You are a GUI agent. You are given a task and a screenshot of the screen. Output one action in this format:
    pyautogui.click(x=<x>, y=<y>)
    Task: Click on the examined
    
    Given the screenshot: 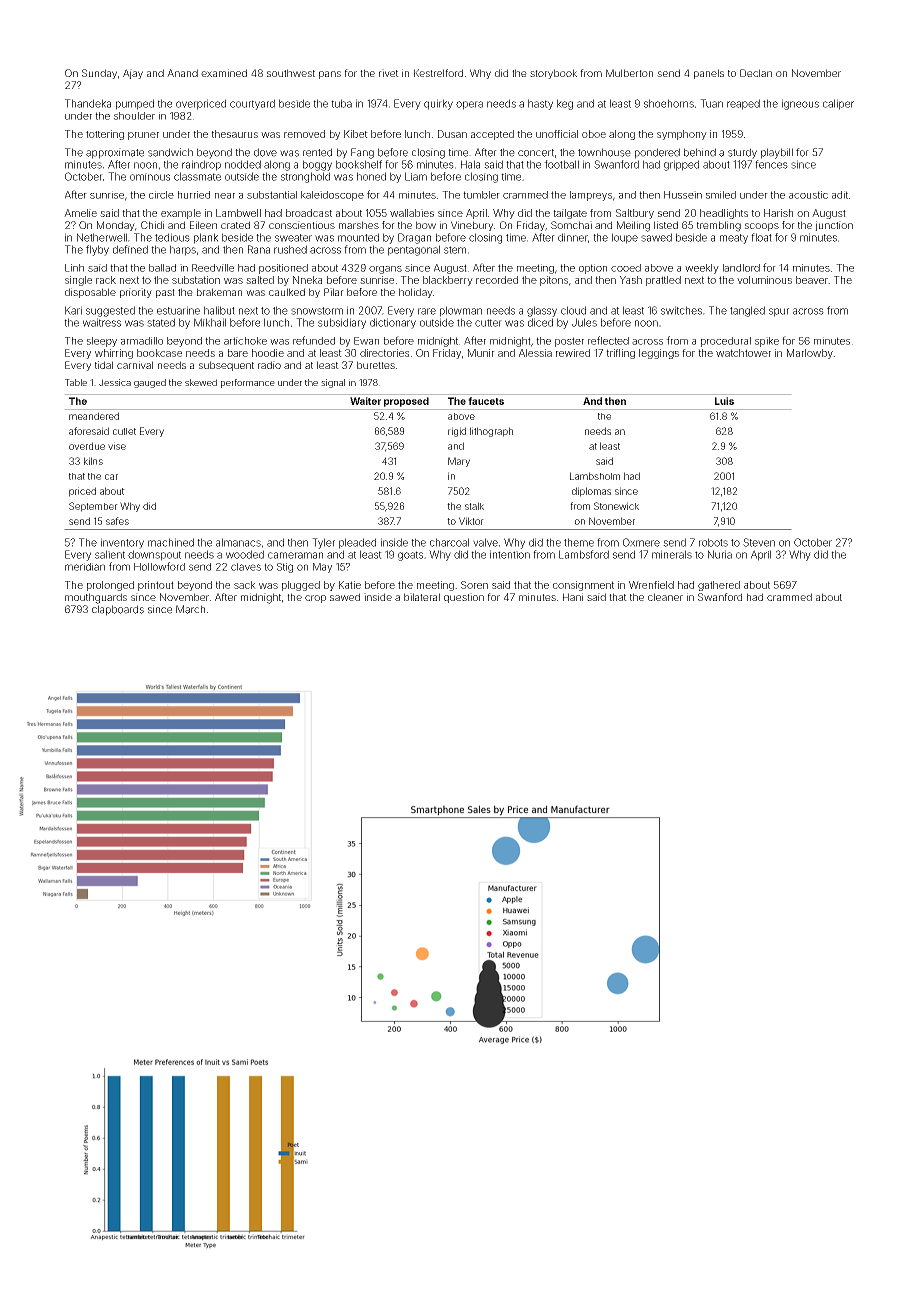 What is the action you would take?
    pyautogui.click(x=224, y=73)
